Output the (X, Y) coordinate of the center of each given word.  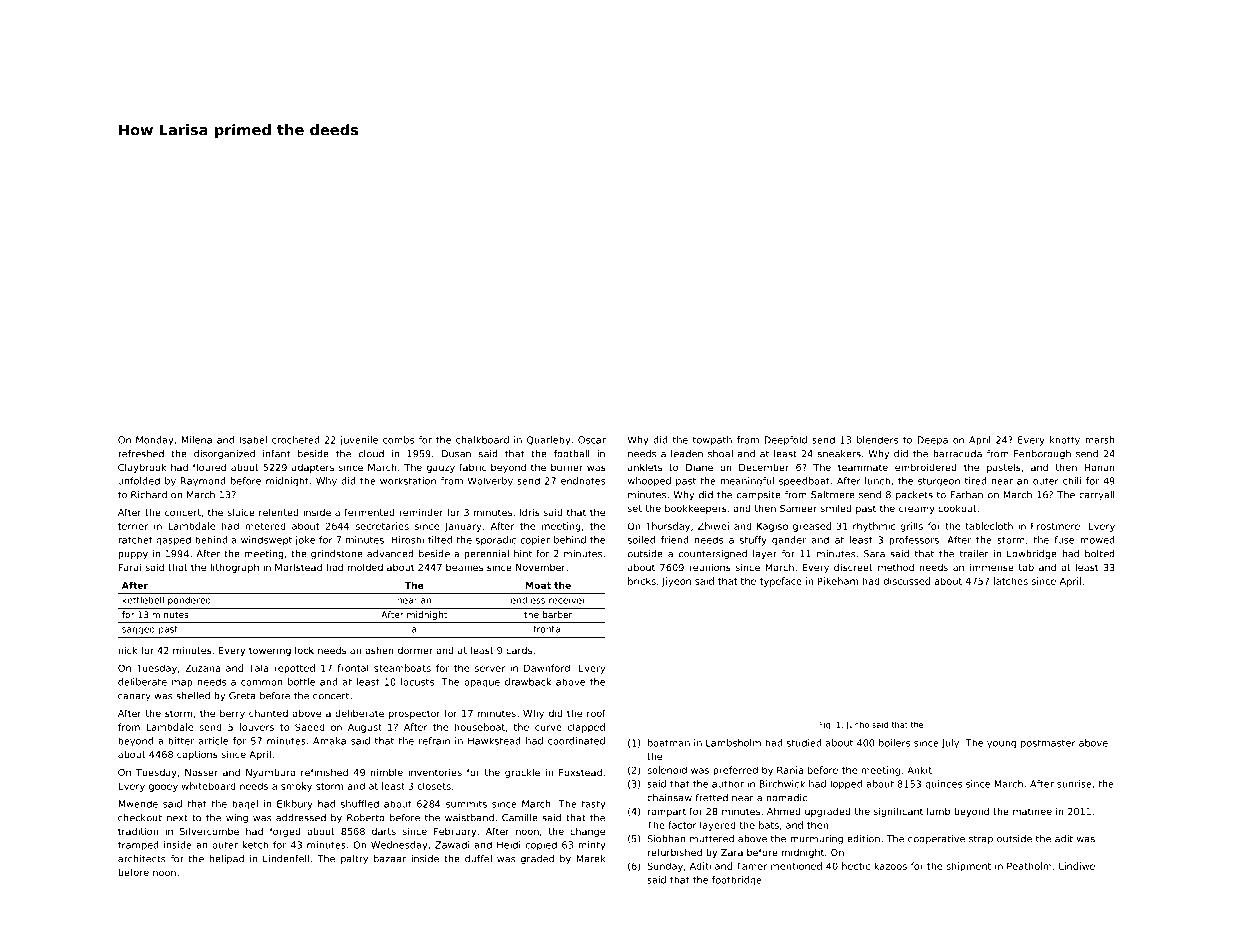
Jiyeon (676, 582)
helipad (226, 859)
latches (1011, 581)
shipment (968, 867)
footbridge (737, 881)
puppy (133, 555)
